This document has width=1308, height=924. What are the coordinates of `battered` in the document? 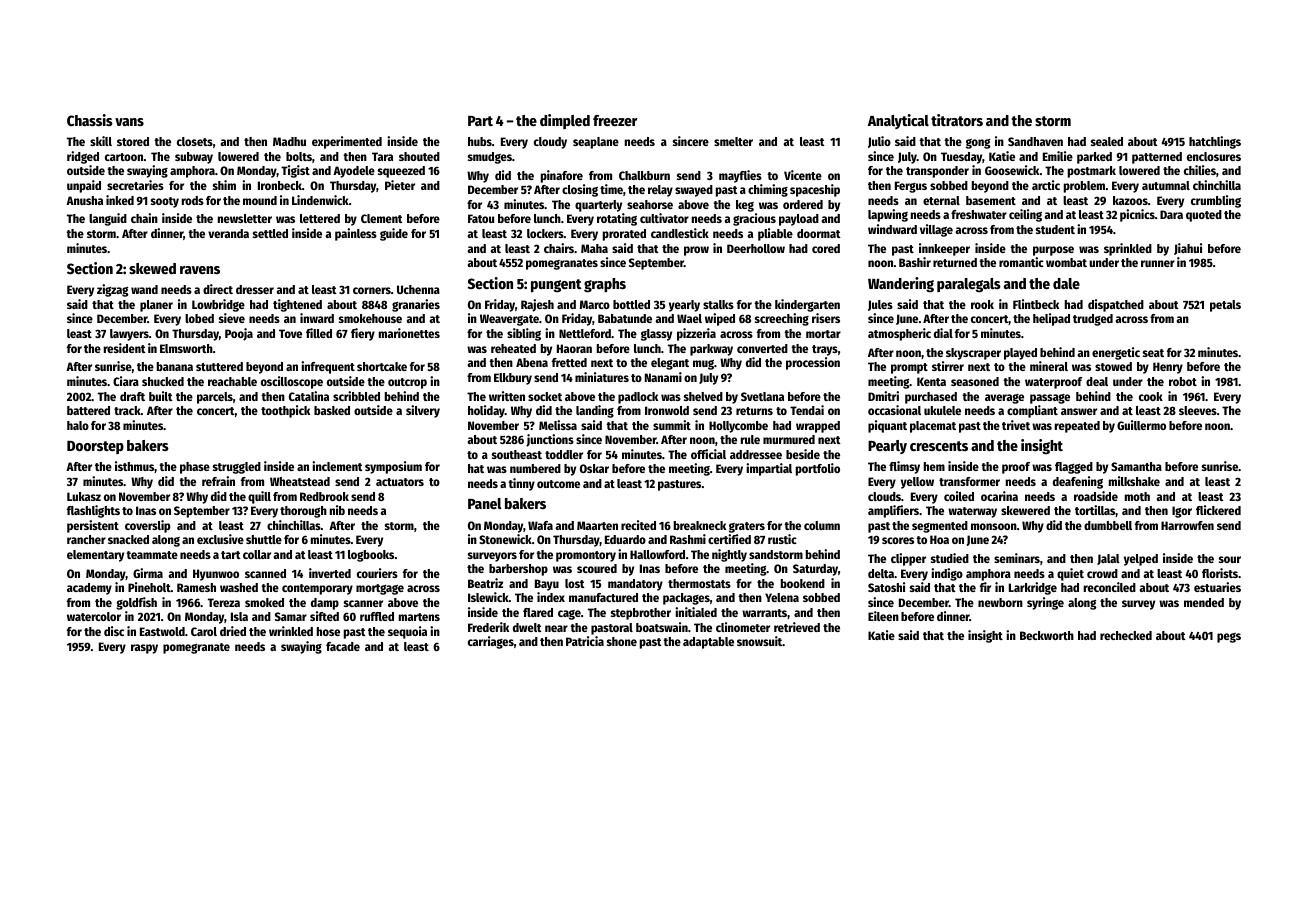 It's located at (88, 410).
